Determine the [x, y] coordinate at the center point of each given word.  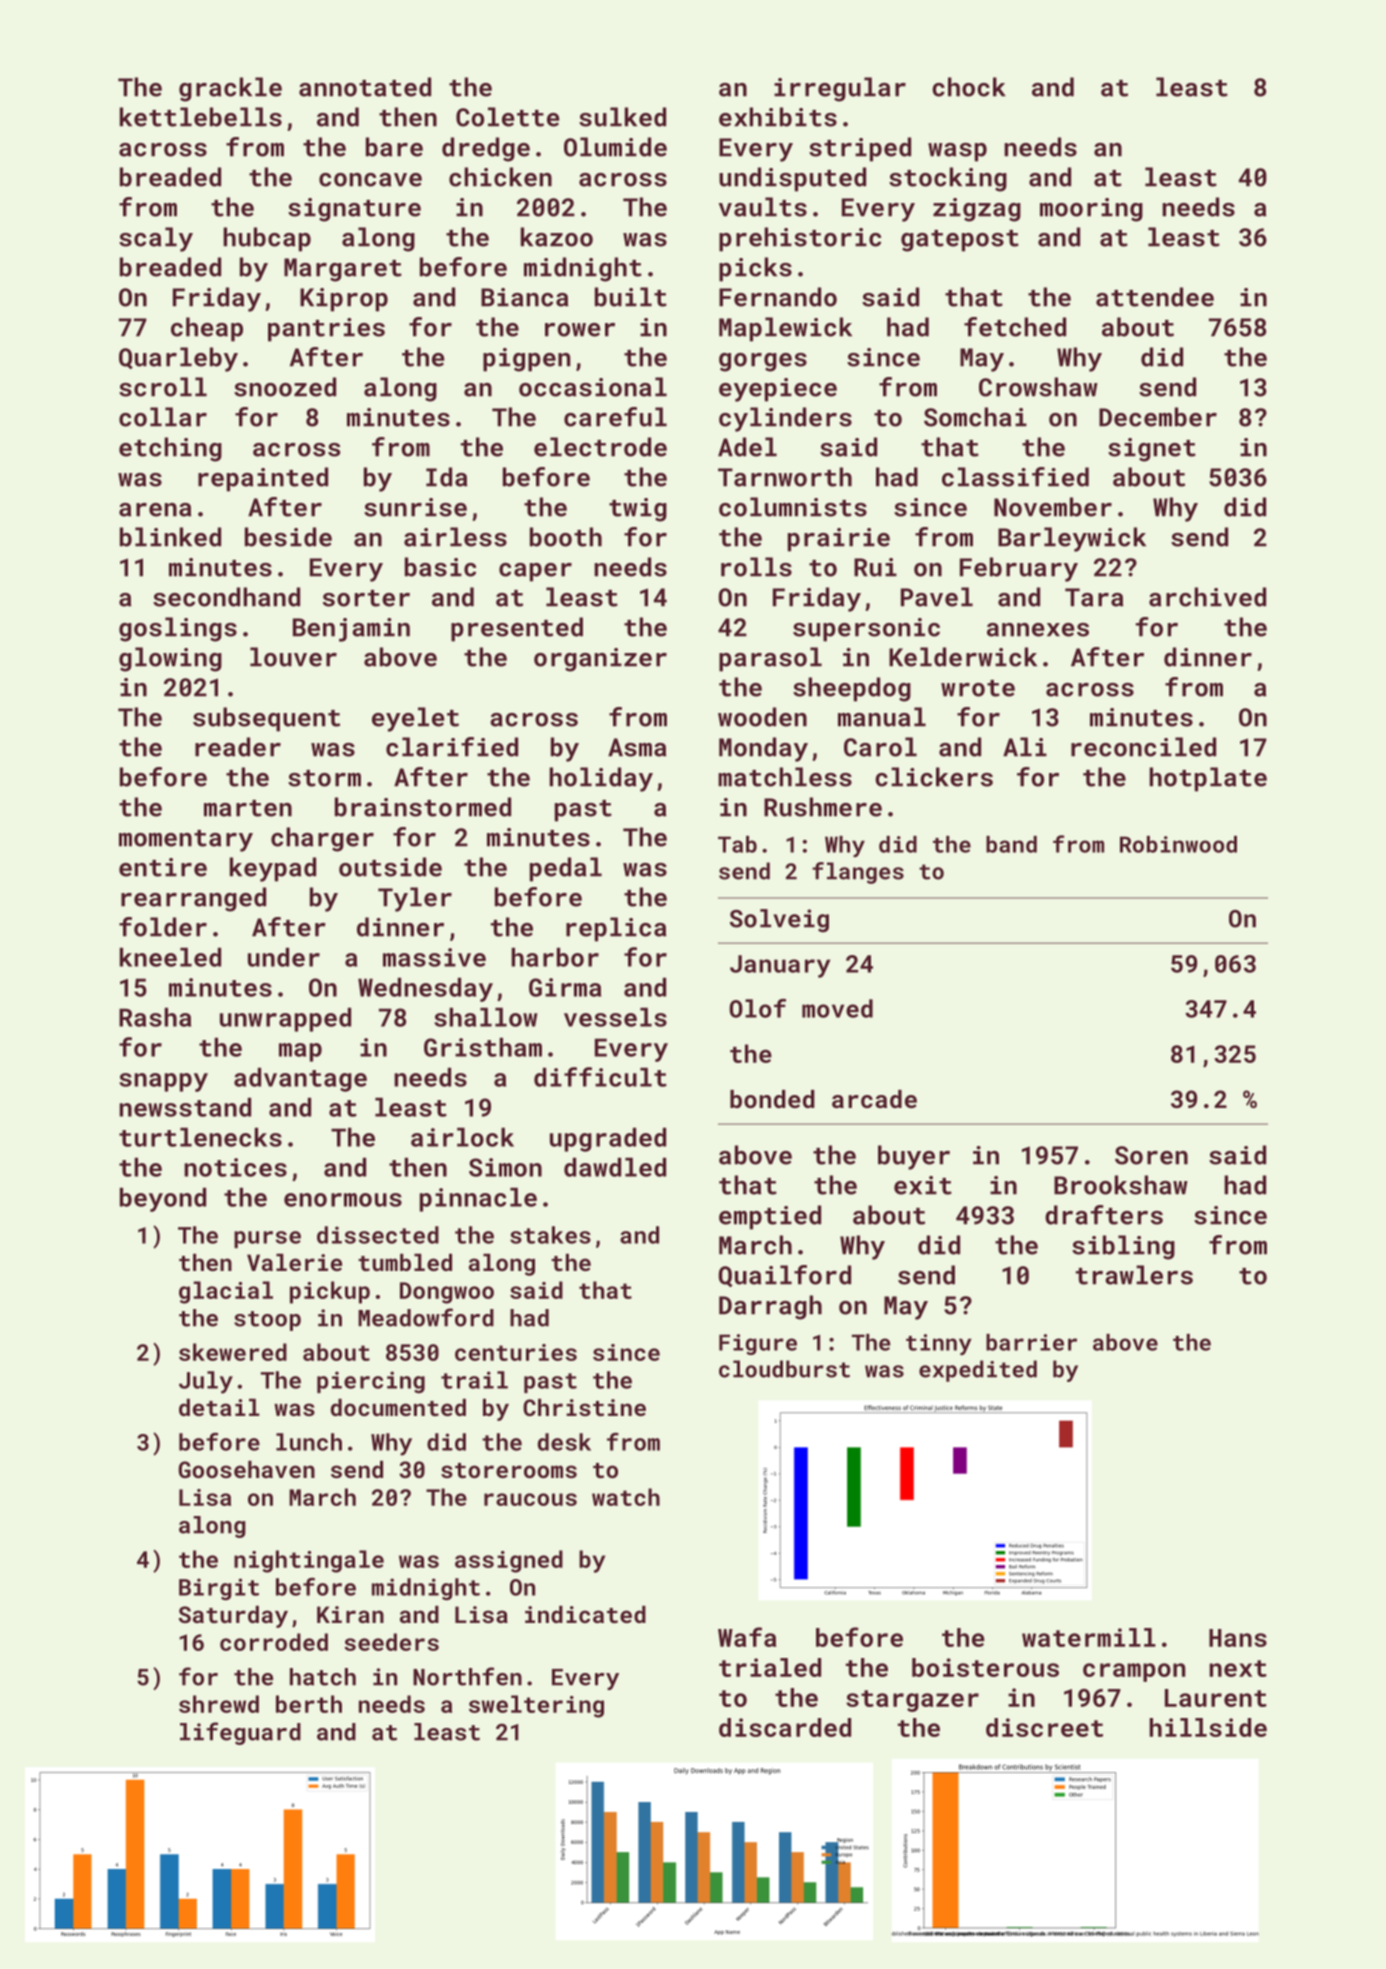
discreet [1044, 1727]
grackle [230, 89]
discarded [785, 1727]
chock [969, 87]
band [1011, 844]
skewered [233, 1352]
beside [288, 537]
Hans [1238, 1638]
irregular [840, 89]
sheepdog [852, 689]
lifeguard [240, 1733]
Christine [584, 1407]
